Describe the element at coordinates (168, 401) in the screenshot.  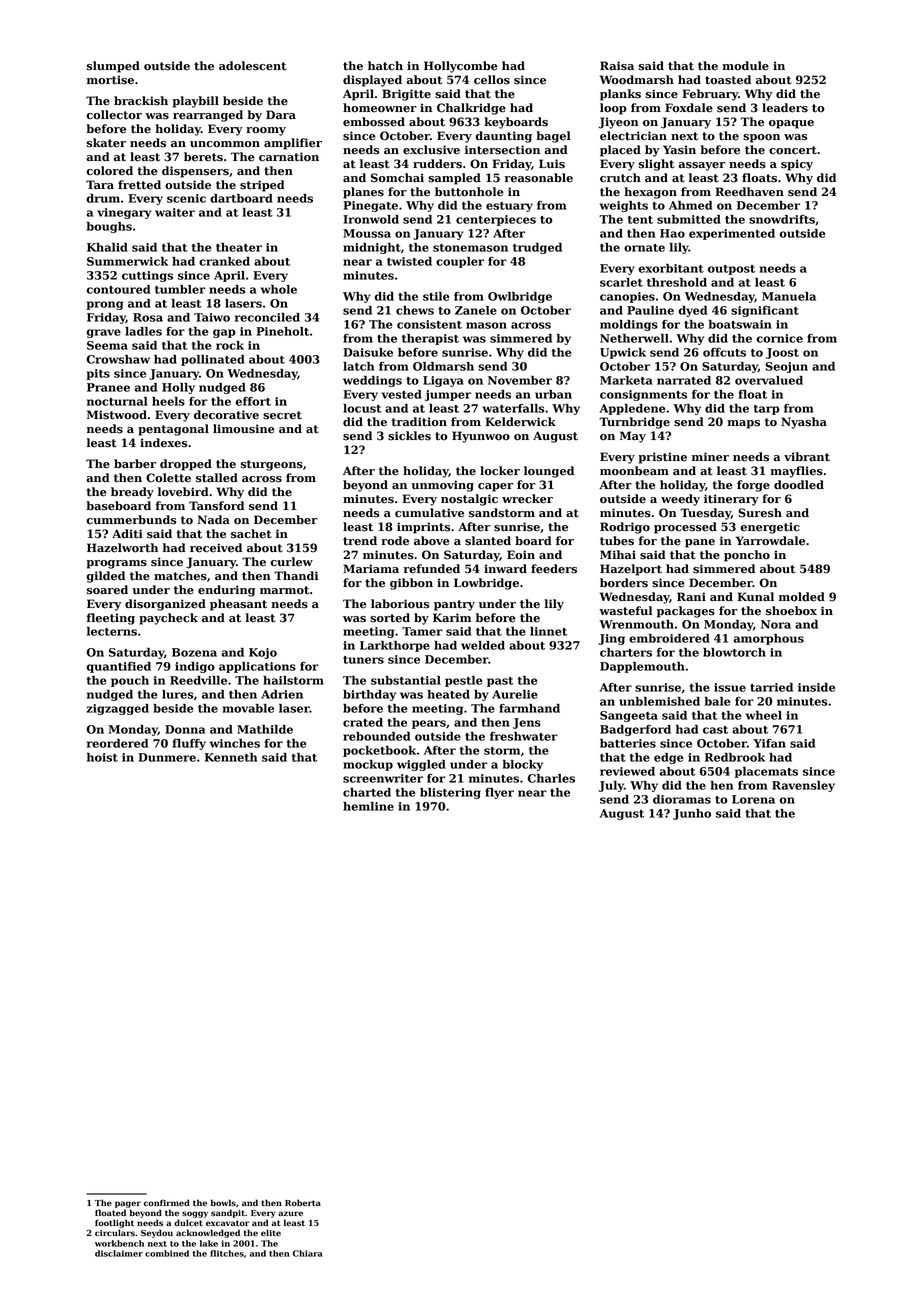
I see `heels` at that location.
